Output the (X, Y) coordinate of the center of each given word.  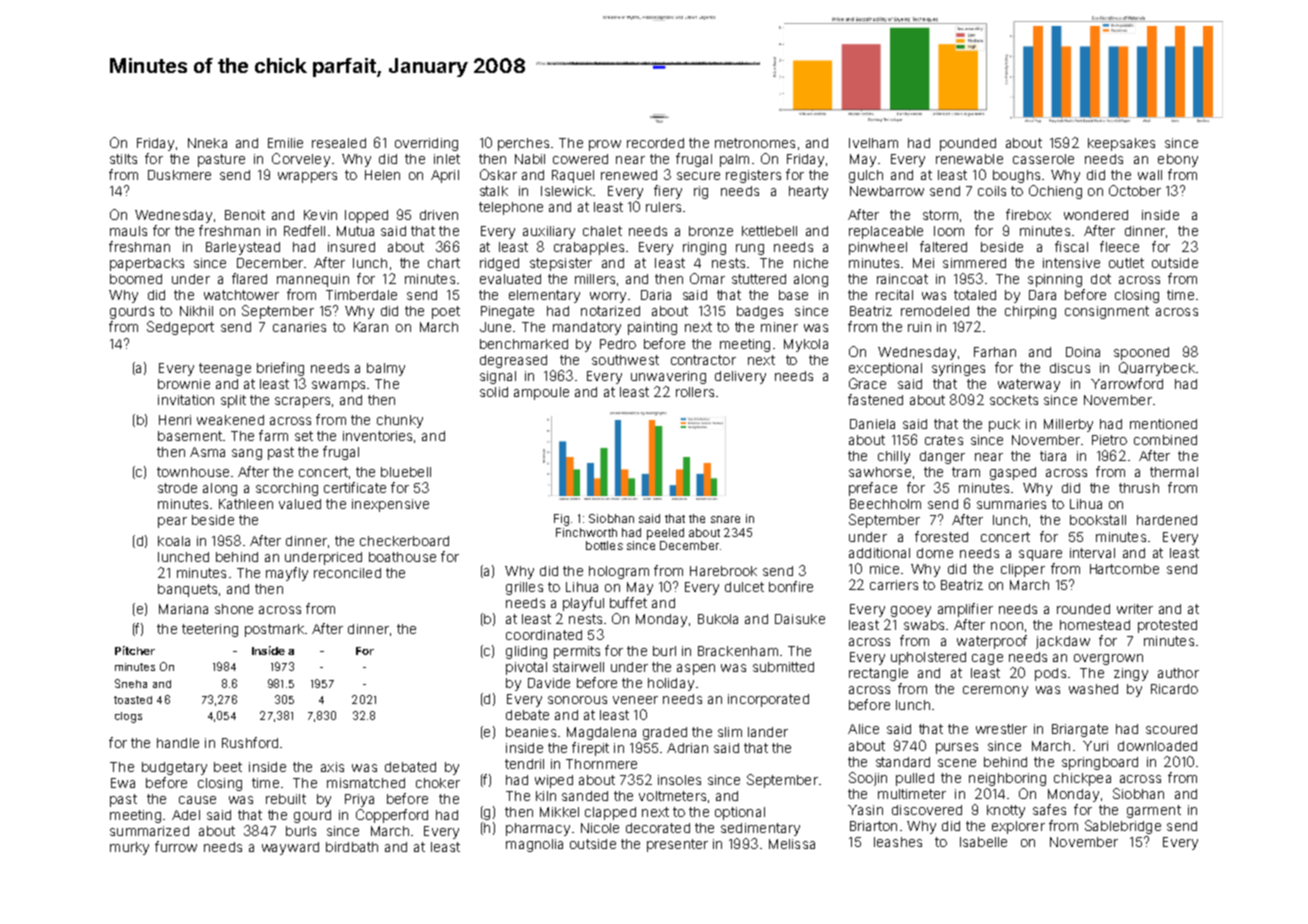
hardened (1167, 520)
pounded (968, 144)
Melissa (792, 844)
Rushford (250, 742)
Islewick (566, 191)
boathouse (402, 557)
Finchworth (586, 532)
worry (608, 297)
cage (987, 659)
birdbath (352, 847)
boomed (136, 279)
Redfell (304, 230)
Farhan (995, 352)
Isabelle (983, 842)
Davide (549, 683)
